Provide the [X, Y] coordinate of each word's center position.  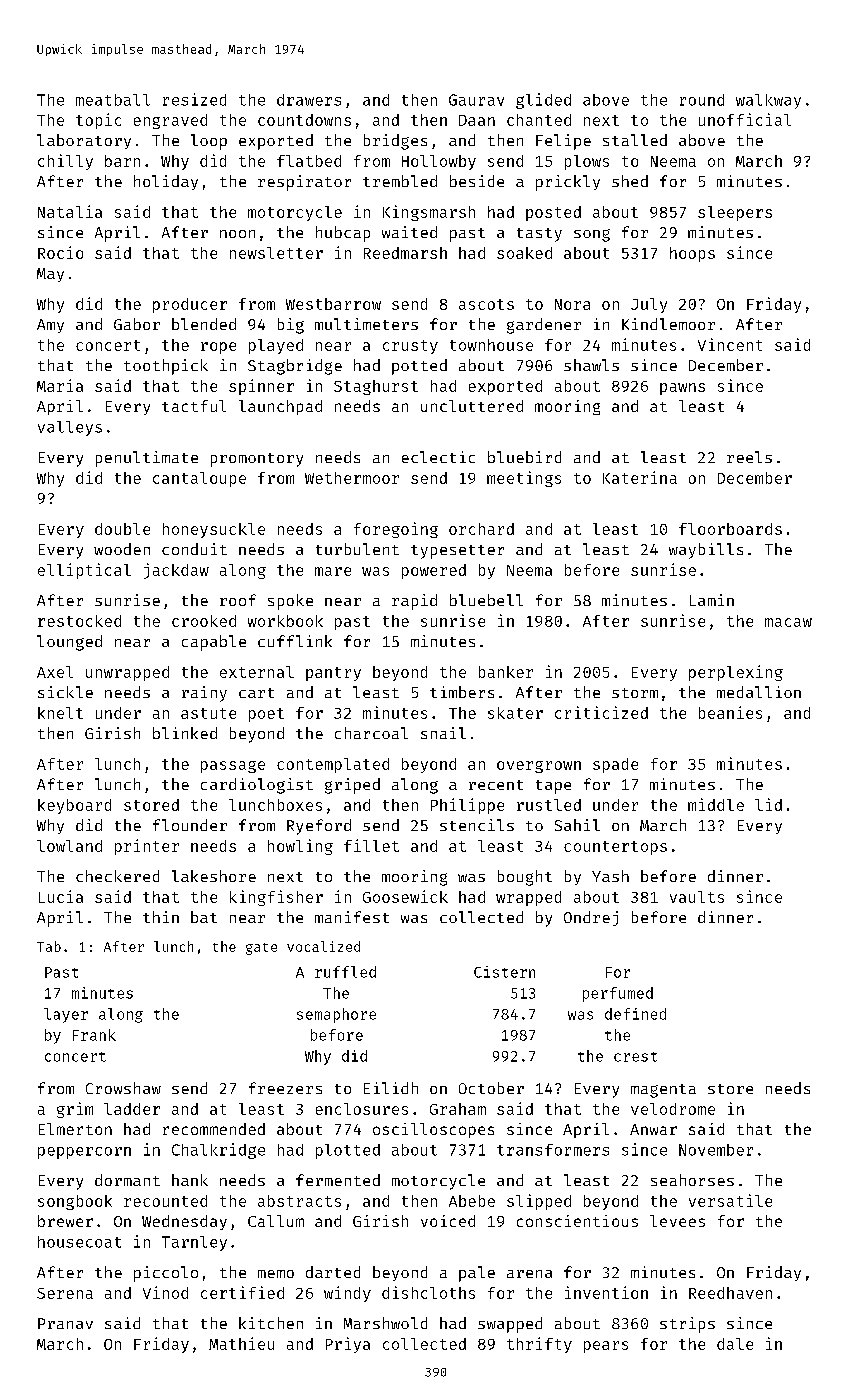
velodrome [673, 1109]
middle [716, 804]
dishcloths [428, 1292]
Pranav [65, 1323]
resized [194, 99]
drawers [309, 100]
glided [543, 101]
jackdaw [176, 571]
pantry [333, 674]
